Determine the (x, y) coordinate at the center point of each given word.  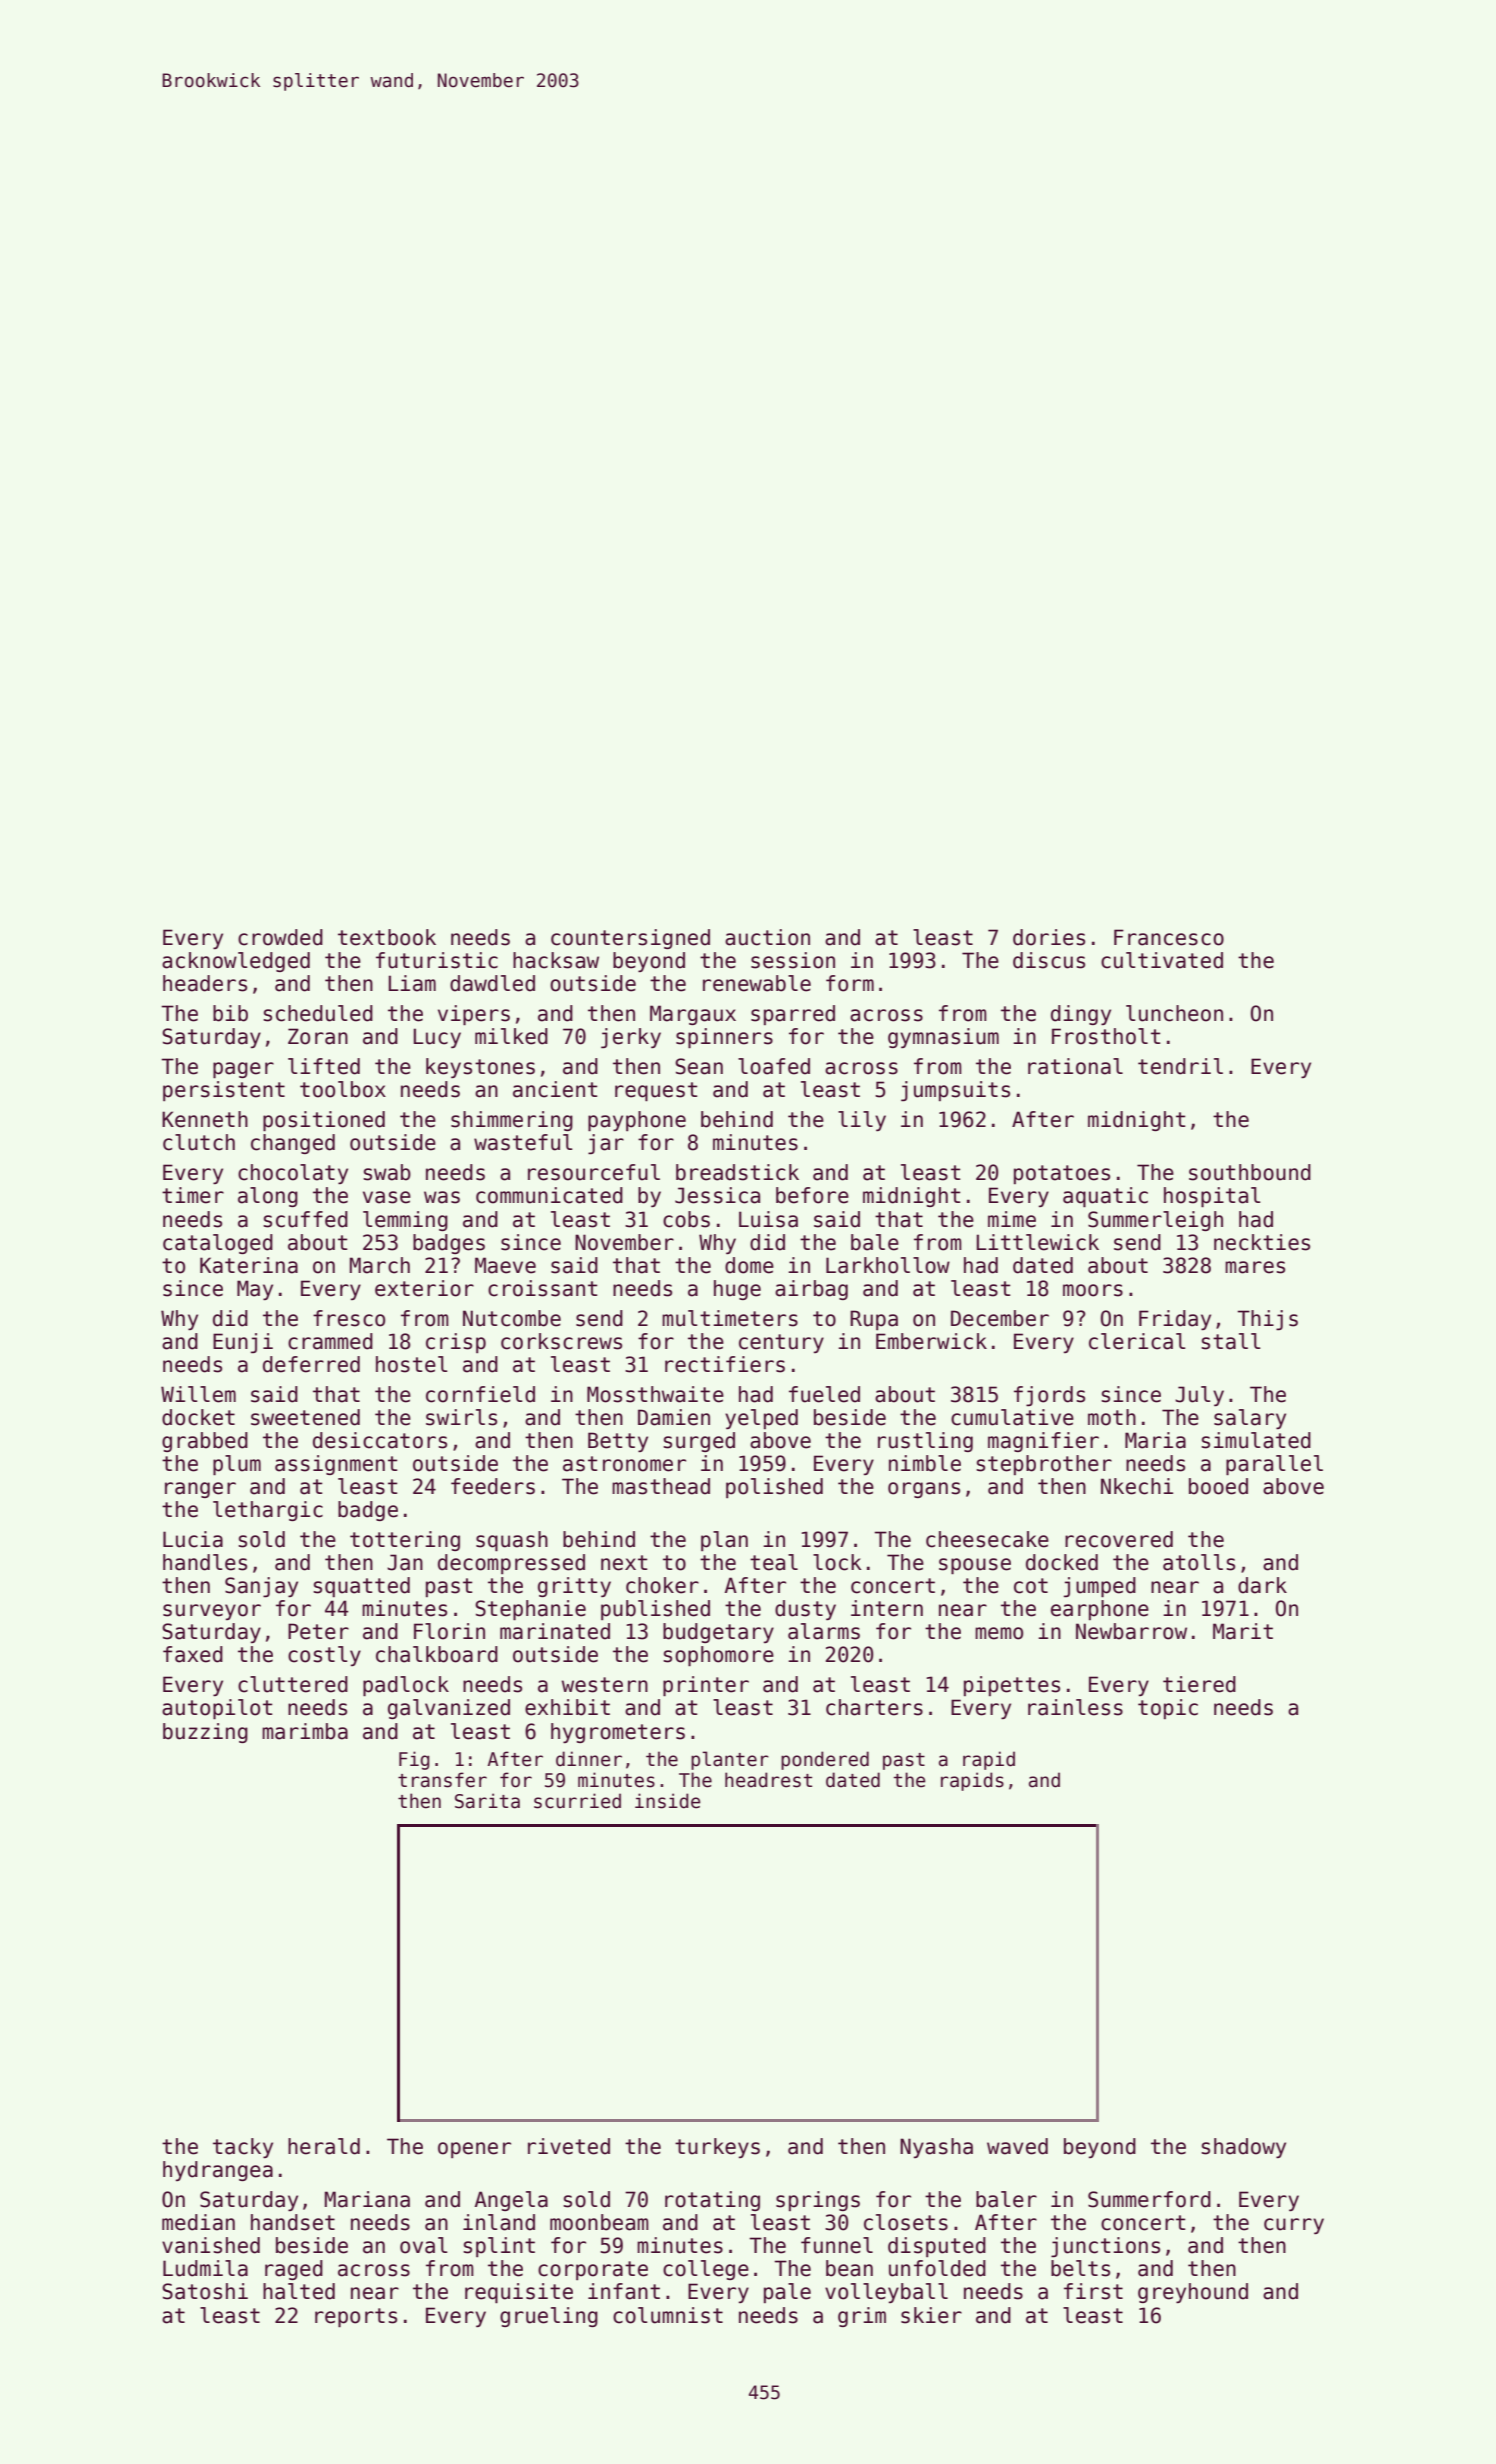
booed (1218, 1486)
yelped (761, 1419)
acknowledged (236, 962)
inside (668, 1801)
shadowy (1243, 2148)
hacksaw (556, 960)
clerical (1137, 1341)
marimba (305, 1731)
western (605, 1685)
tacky (243, 2148)
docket (198, 1417)
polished (774, 1488)
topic (1168, 1709)
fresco (349, 1318)
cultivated (1162, 960)
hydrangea (218, 2171)
